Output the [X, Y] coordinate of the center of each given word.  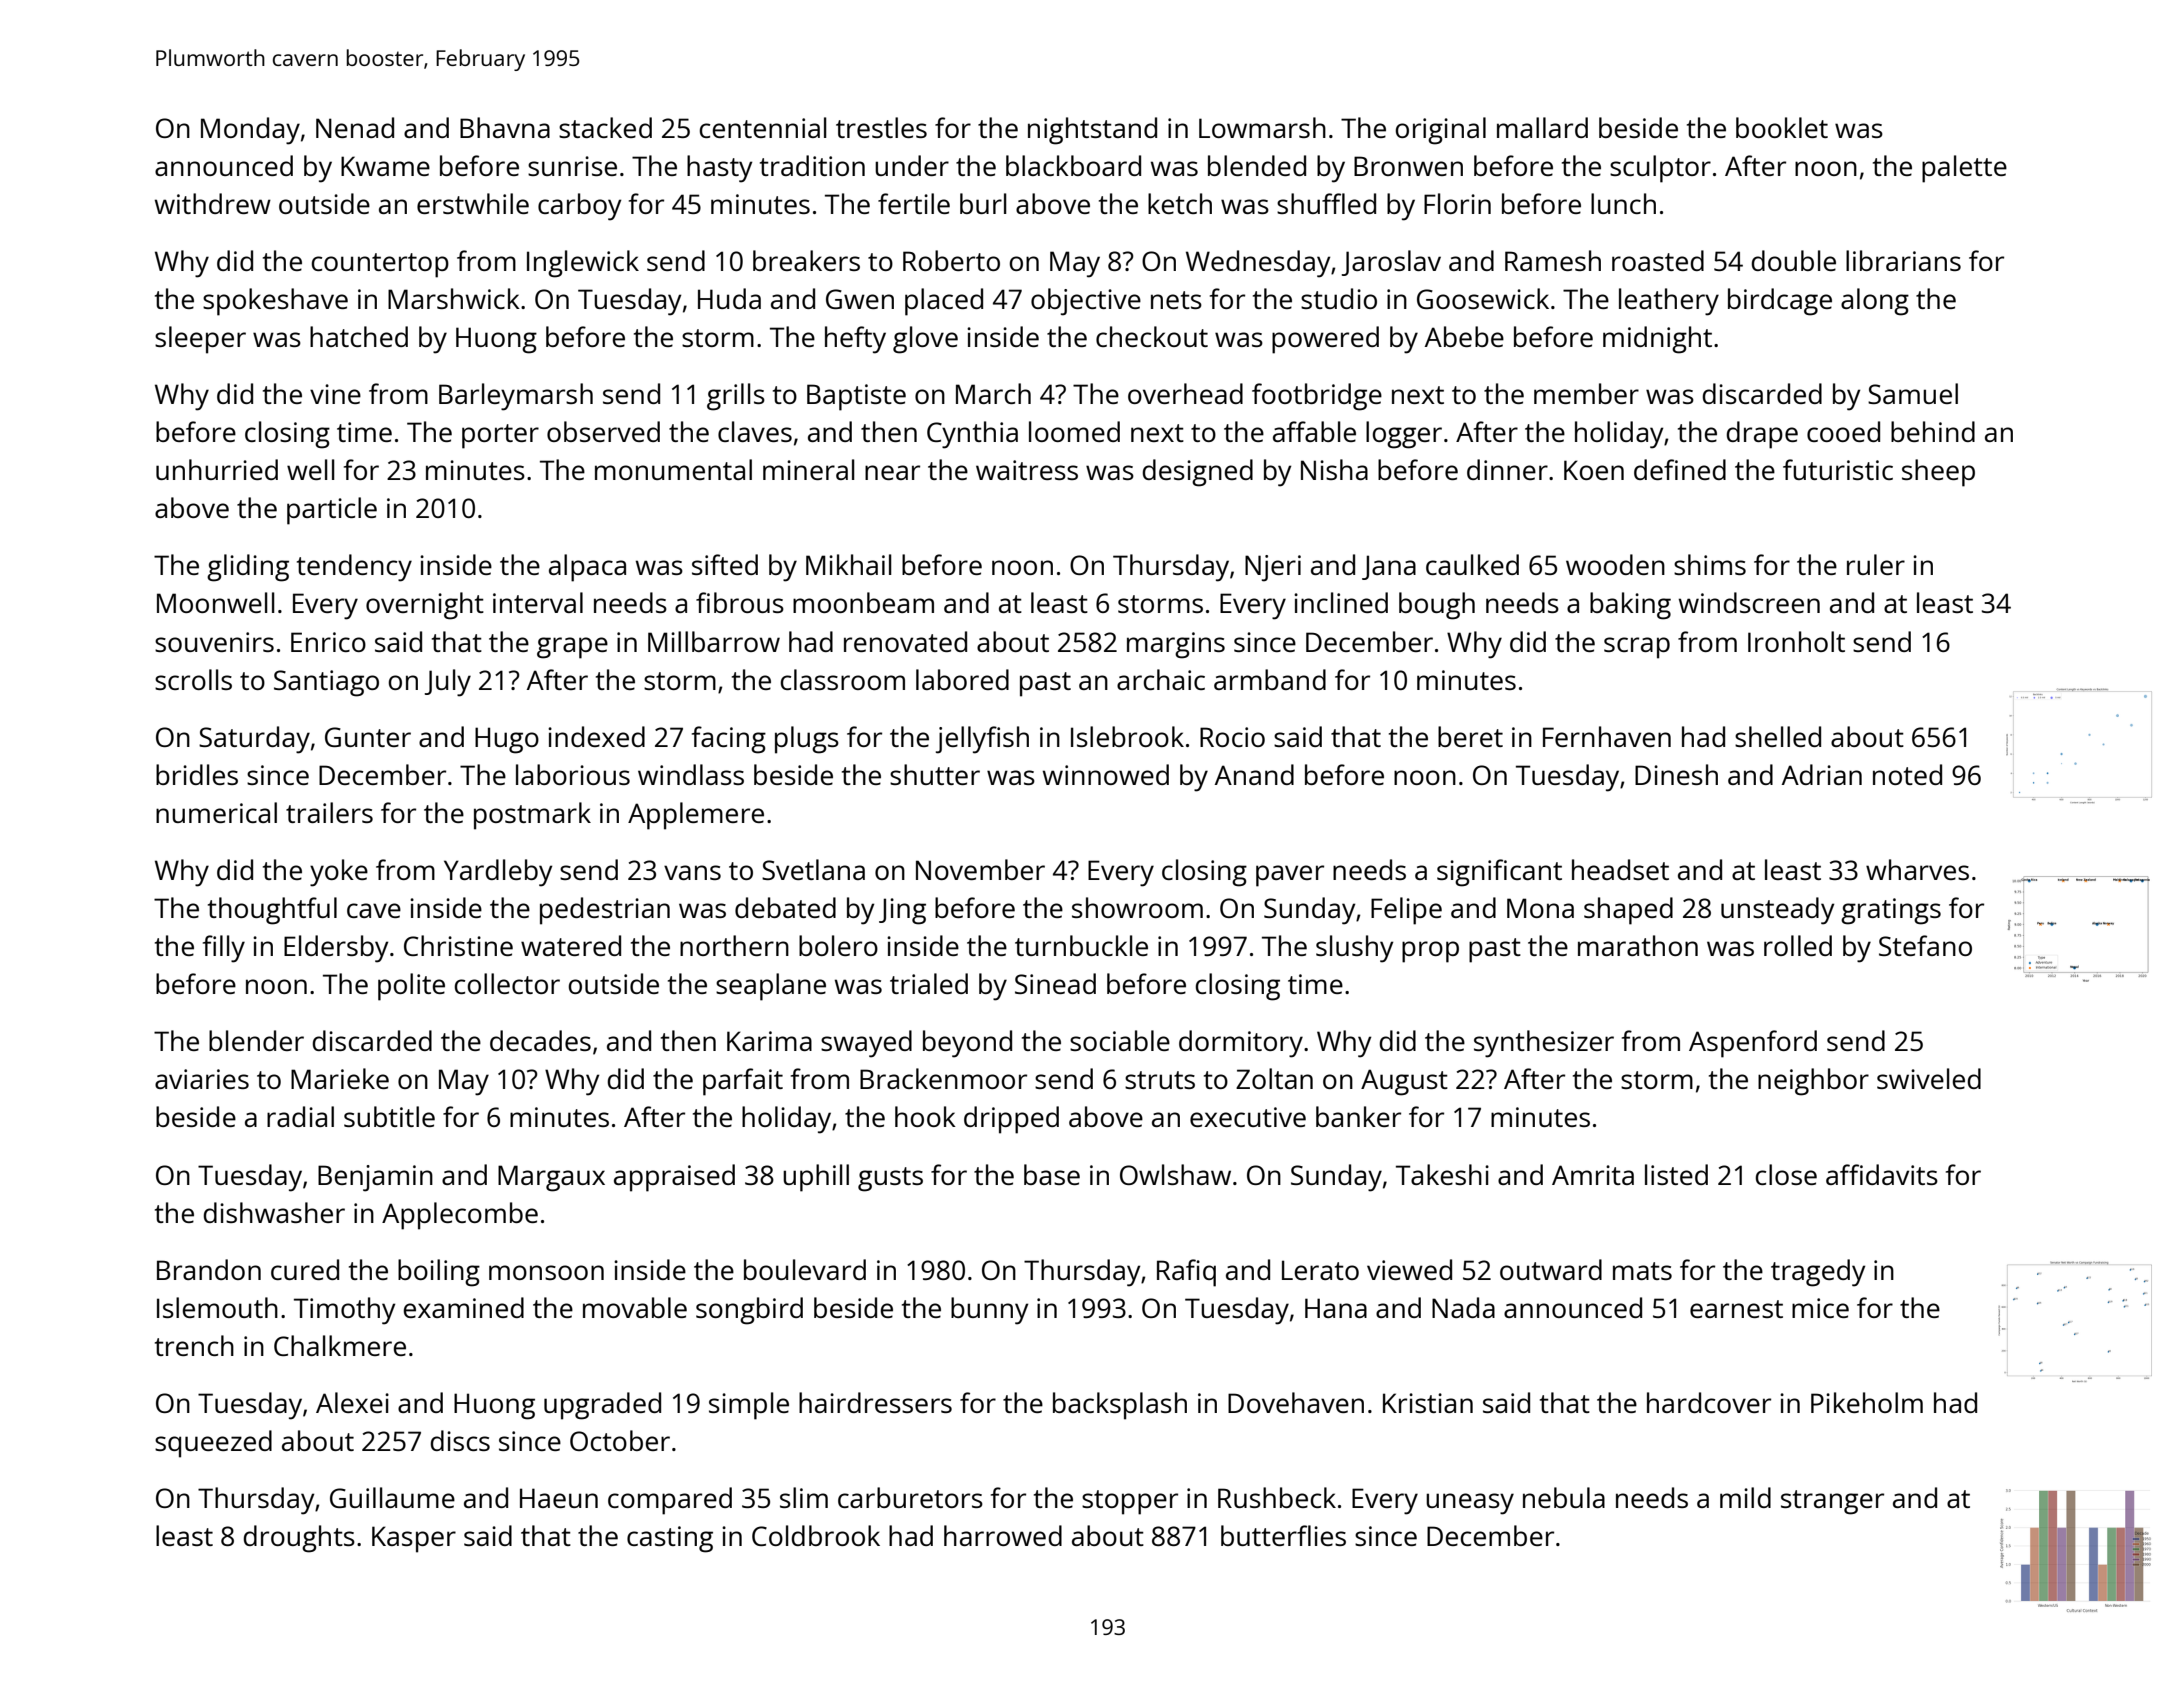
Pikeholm [1867, 1402]
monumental [673, 469]
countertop [380, 265]
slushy [1355, 949]
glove [925, 340]
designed [1197, 473]
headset [1620, 869]
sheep [1938, 473]
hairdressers [875, 1402]
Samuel [1913, 393]
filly [224, 949]
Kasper [414, 1539]
